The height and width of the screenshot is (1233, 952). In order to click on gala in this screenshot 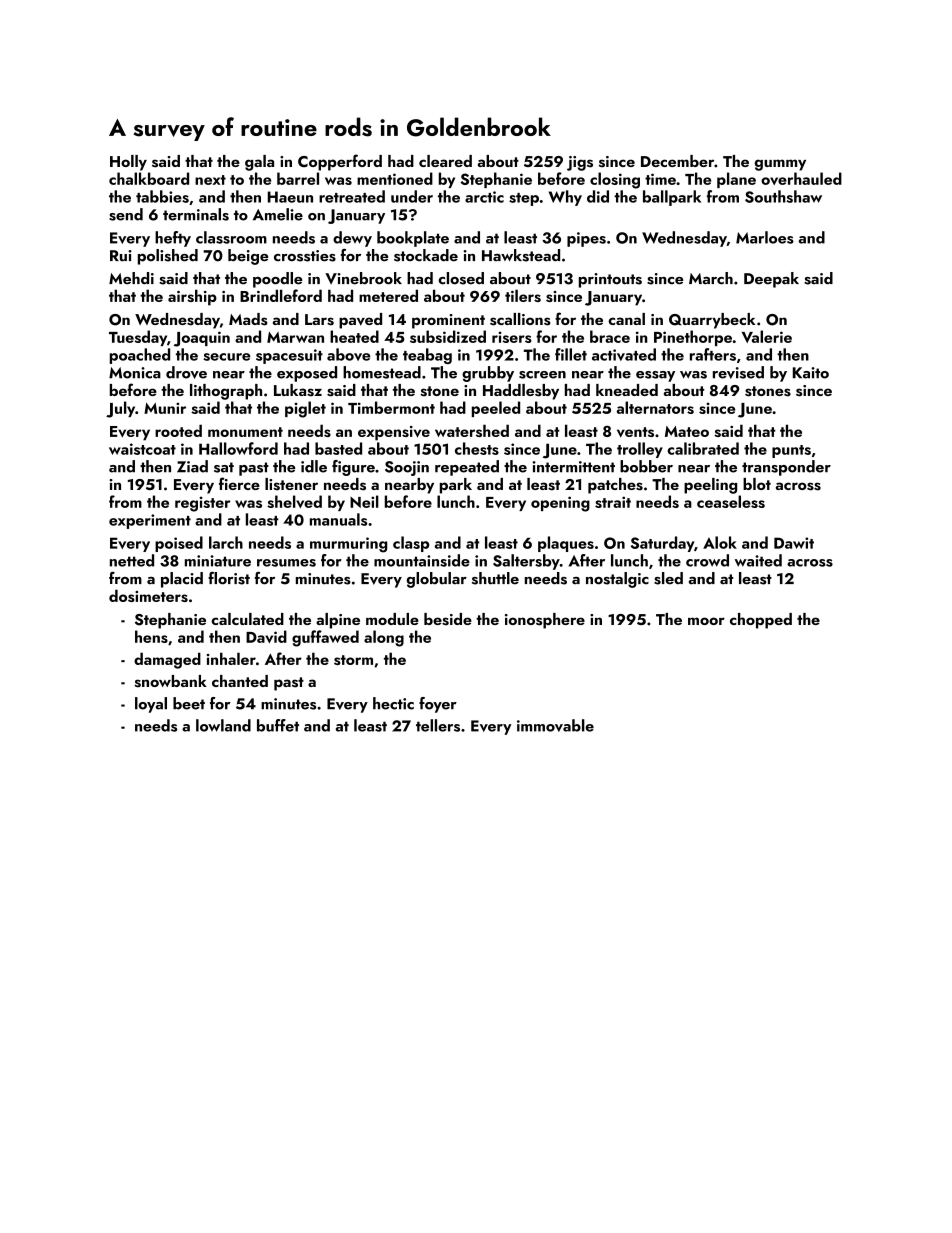, I will do `click(259, 163)`.
